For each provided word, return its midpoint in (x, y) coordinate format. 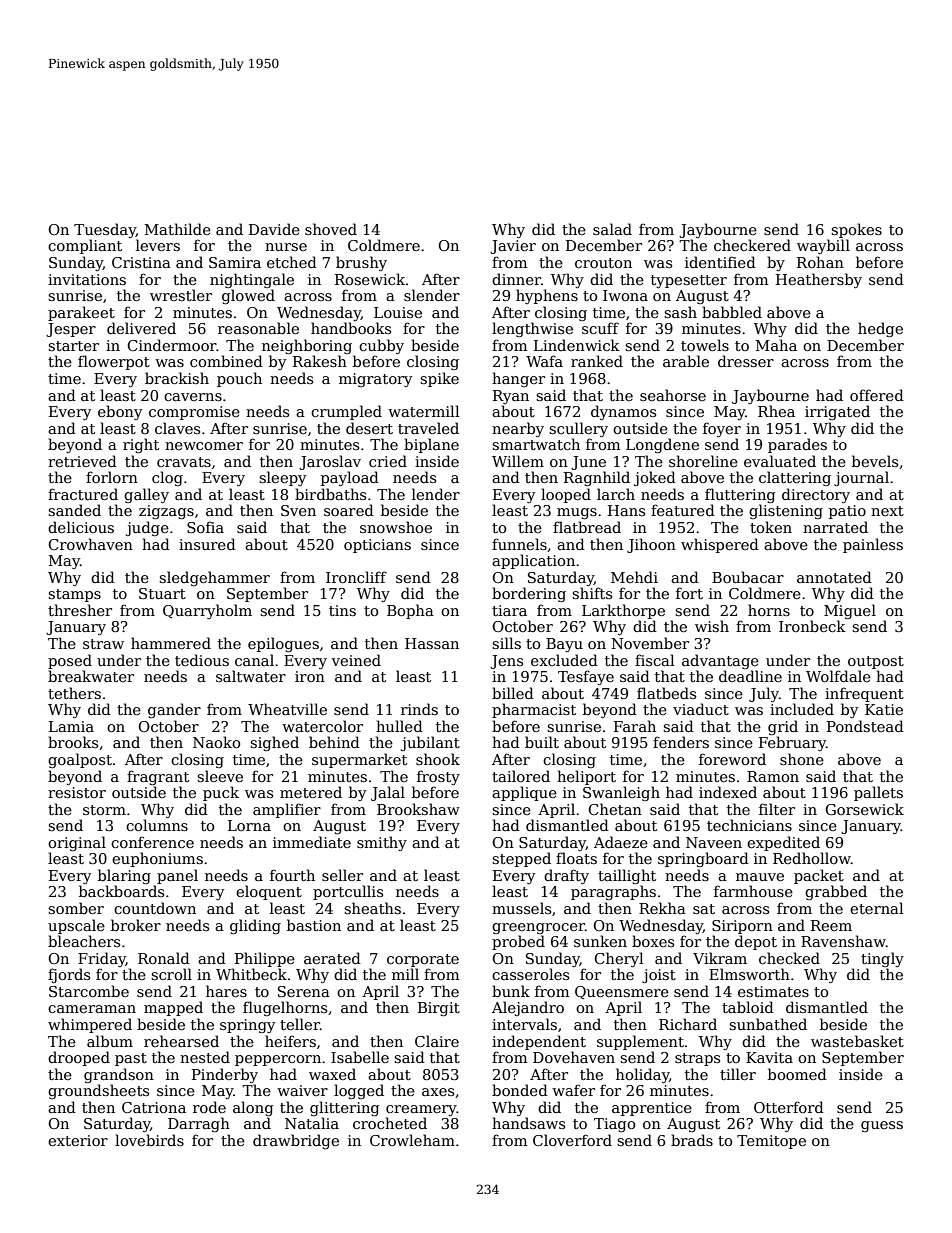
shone (802, 759)
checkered (752, 245)
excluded (564, 660)
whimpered (90, 1025)
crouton (603, 263)
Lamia (71, 726)
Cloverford (572, 1140)
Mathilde (178, 229)
